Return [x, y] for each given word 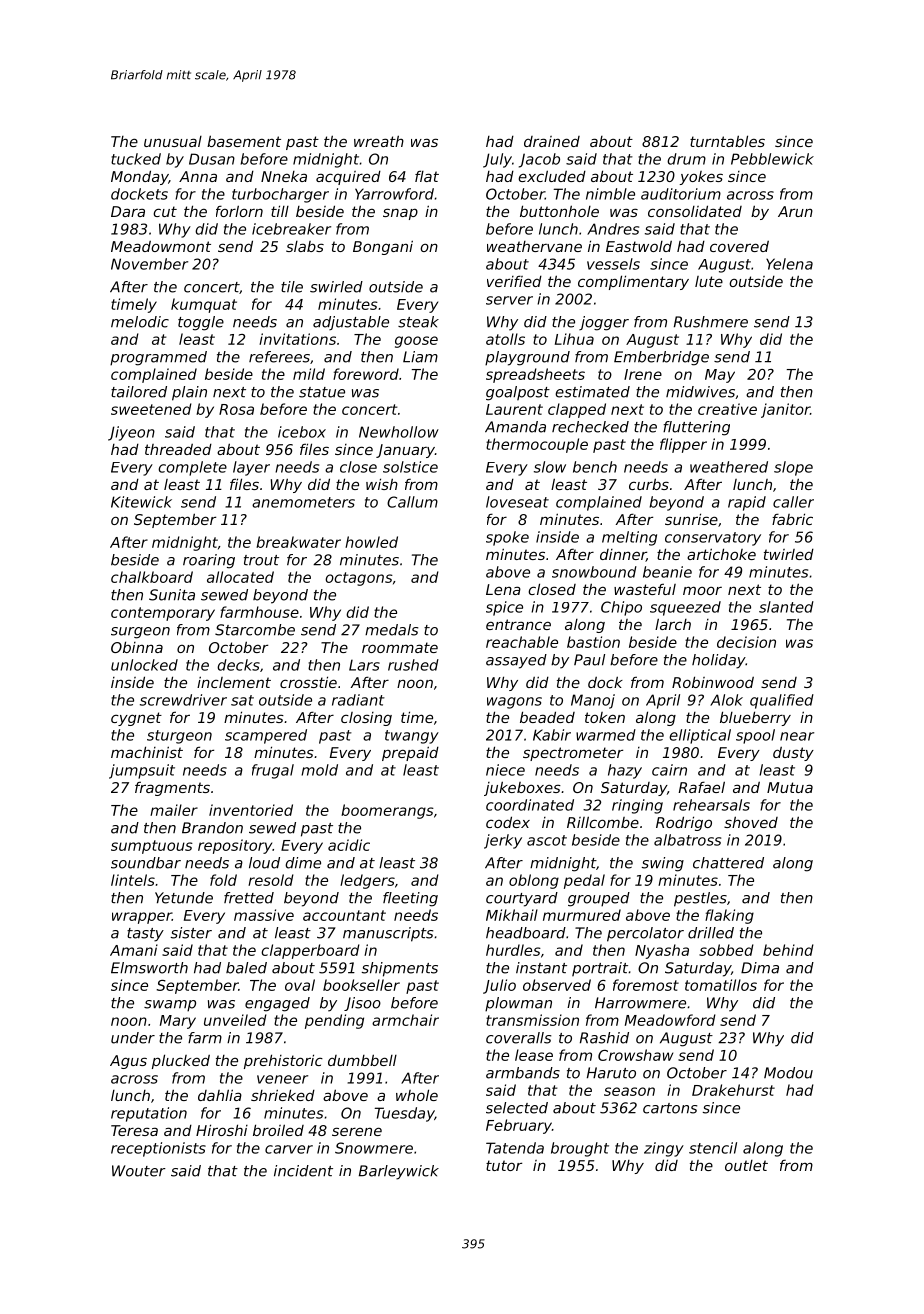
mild [309, 374]
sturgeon [179, 737]
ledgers [367, 881]
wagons [514, 703]
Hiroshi [222, 1130]
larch [673, 624]
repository [235, 846]
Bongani [383, 247]
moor [702, 590]
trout [261, 560]
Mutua [790, 787]
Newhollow [399, 432]
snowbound [594, 572]
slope [793, 468]
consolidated [695, 211]
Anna [198, 176]
